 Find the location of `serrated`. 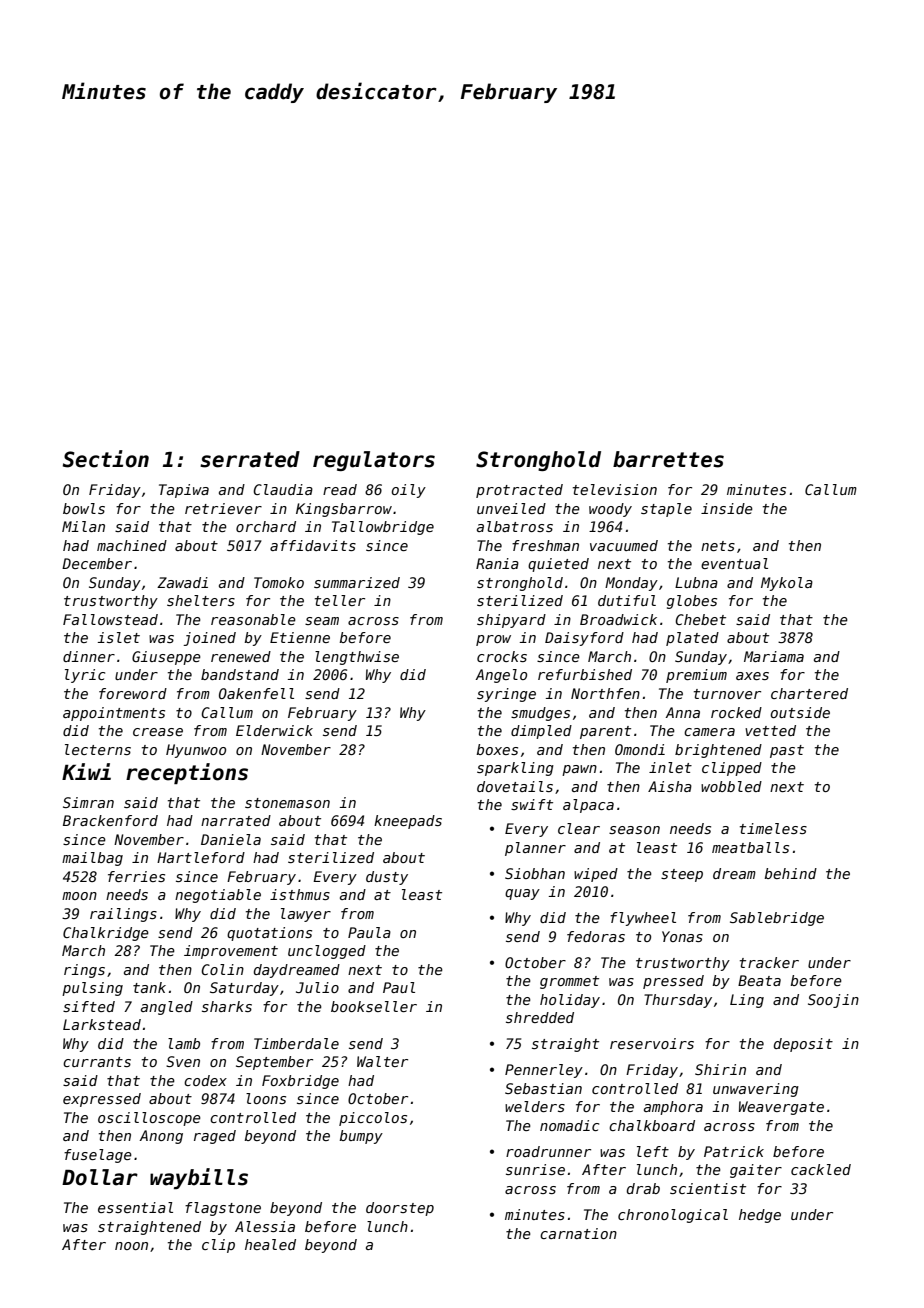

serrated is located at coordinates (250, 459).
